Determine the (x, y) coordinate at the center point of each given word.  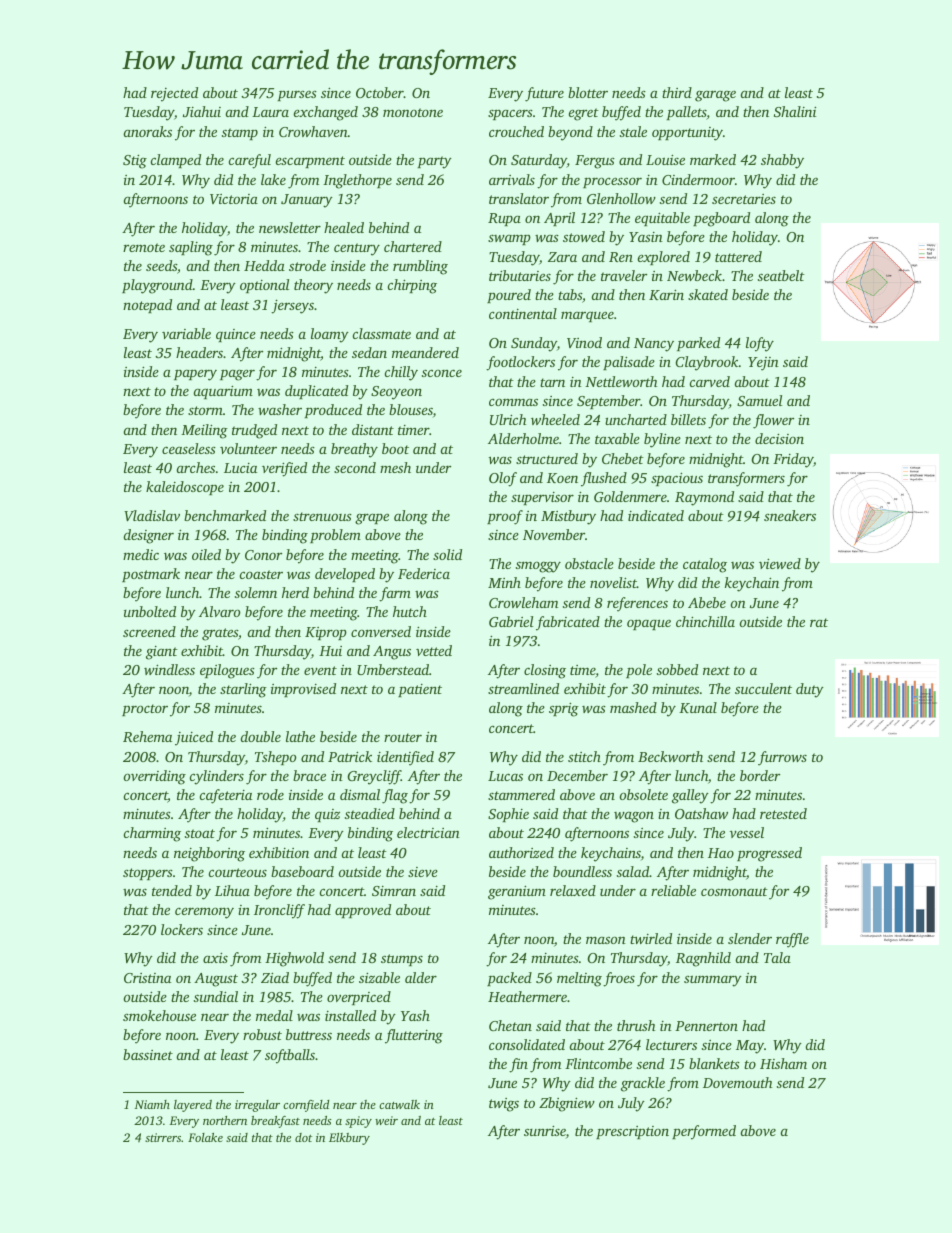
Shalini (795, 111)
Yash (415, 1015)
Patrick (350, 756)
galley (690, 796)
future (544, 94)
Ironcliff (279, 911)
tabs (570, 294)
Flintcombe (598, 1063)
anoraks (148, 131)
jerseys (292, 306)
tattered (738, 256)
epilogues (227, 671)
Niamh (152, 1104)
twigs (504, 1105)
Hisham (783, 1063)
